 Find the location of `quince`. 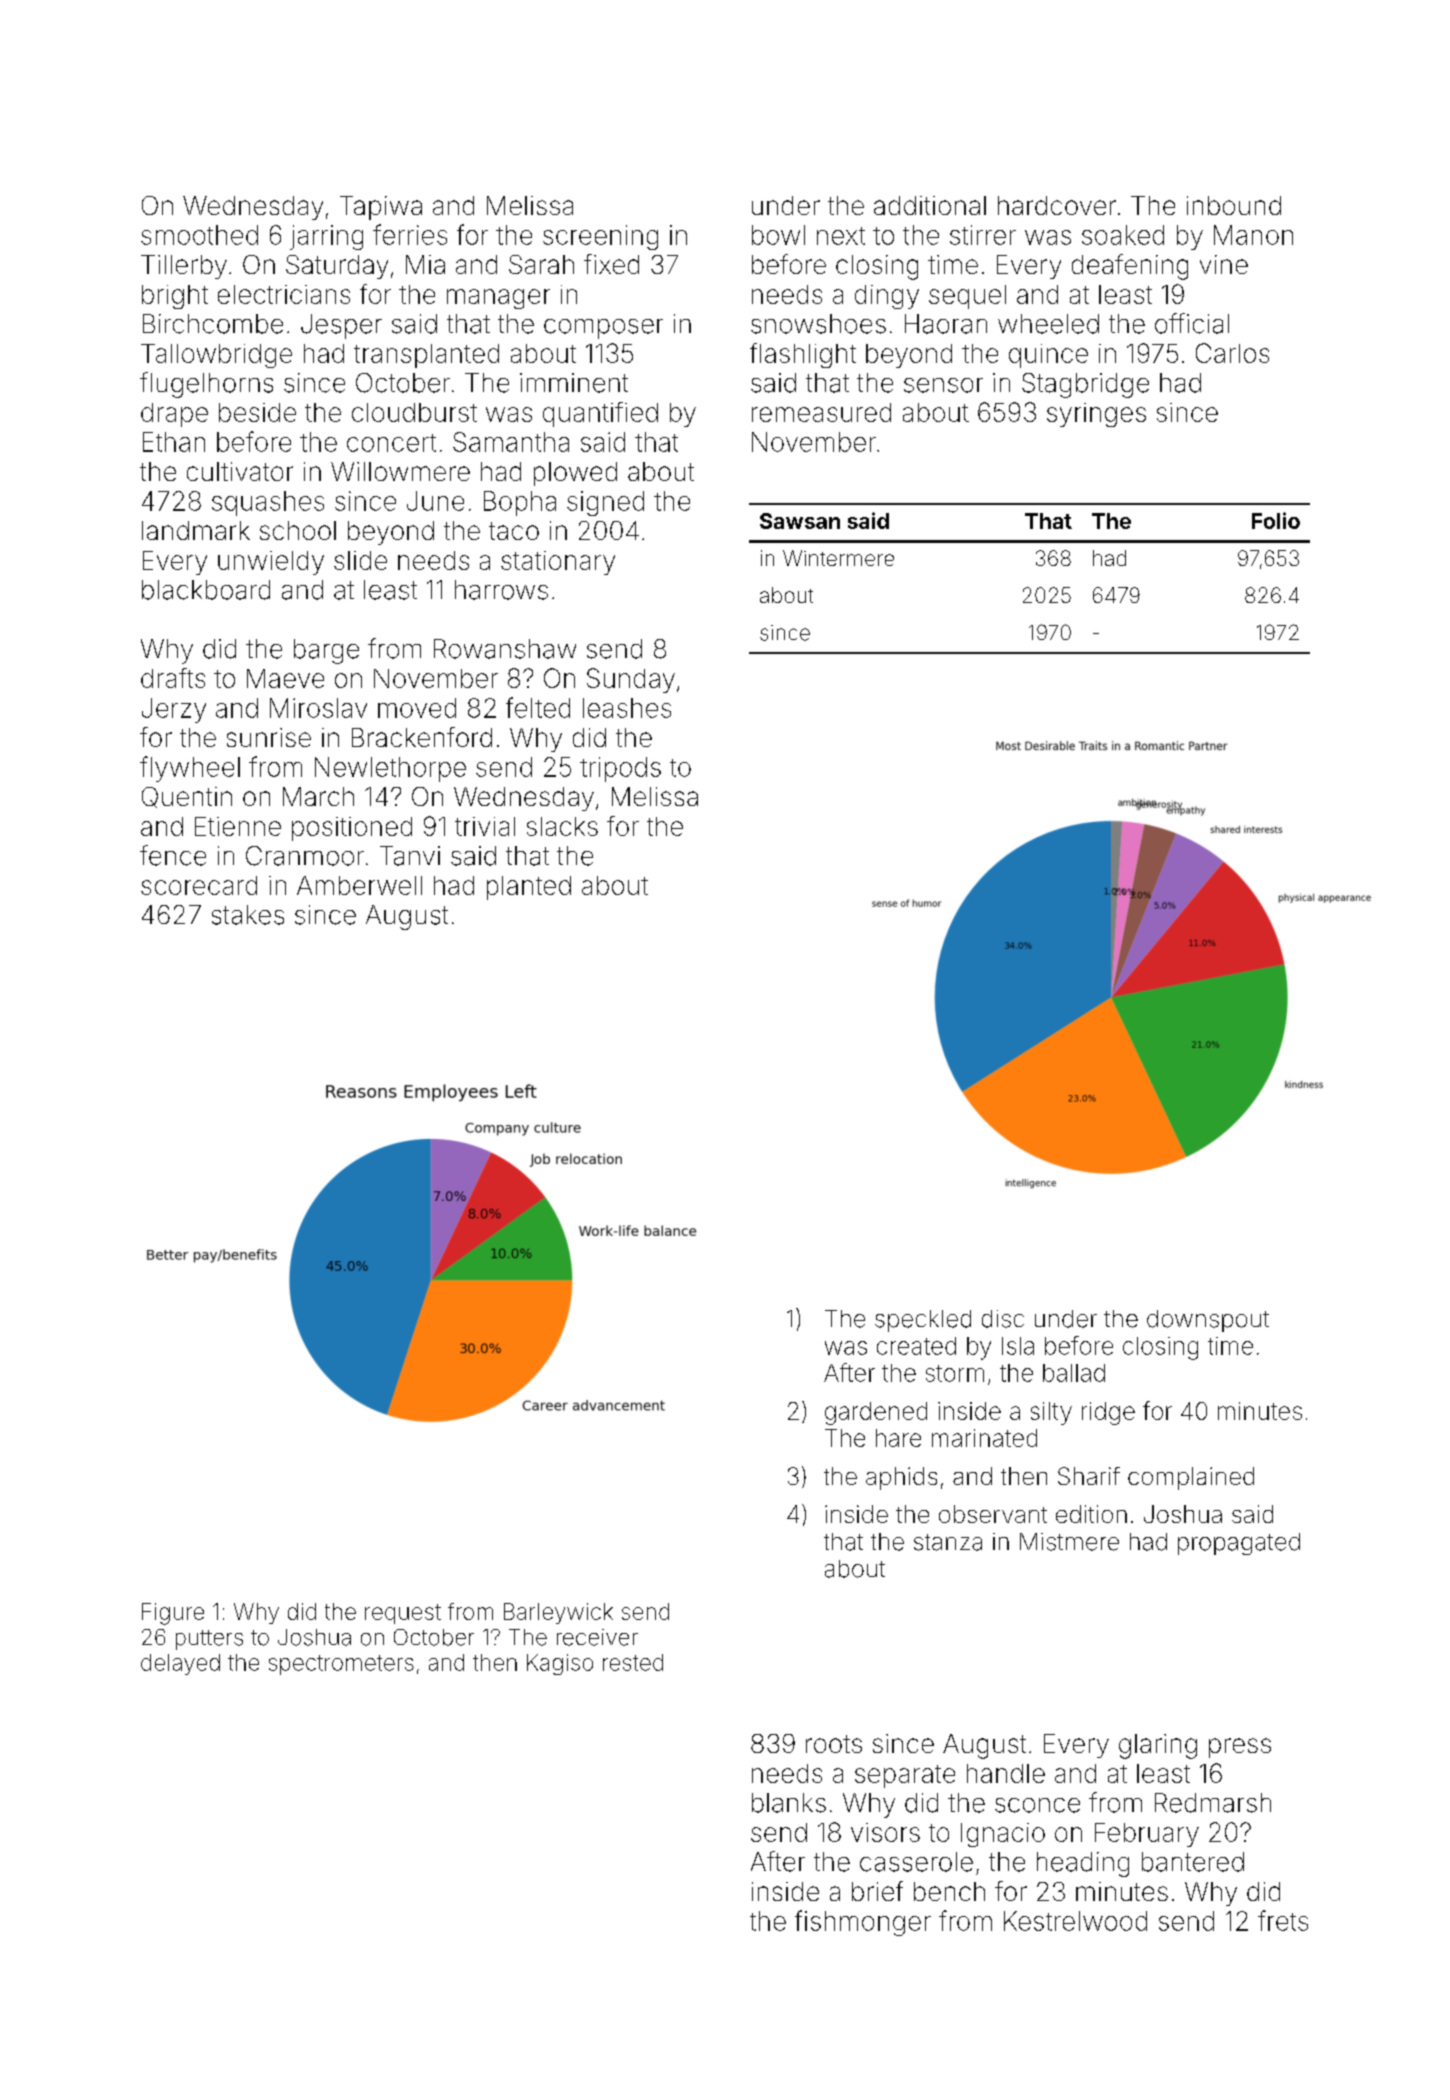

quince is located at coordinates (1048, 356).
